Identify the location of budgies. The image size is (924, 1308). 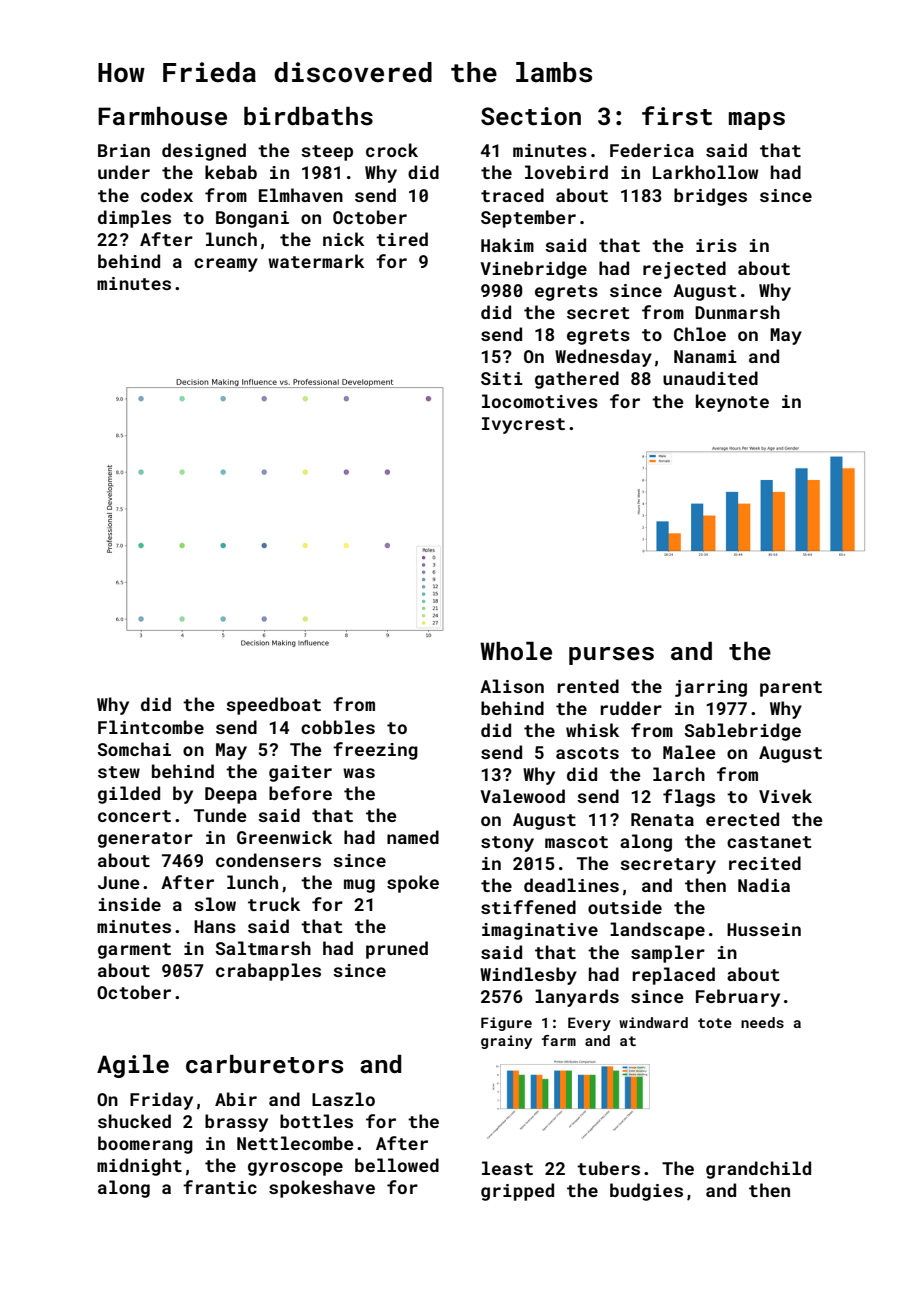
(646, 1192).
